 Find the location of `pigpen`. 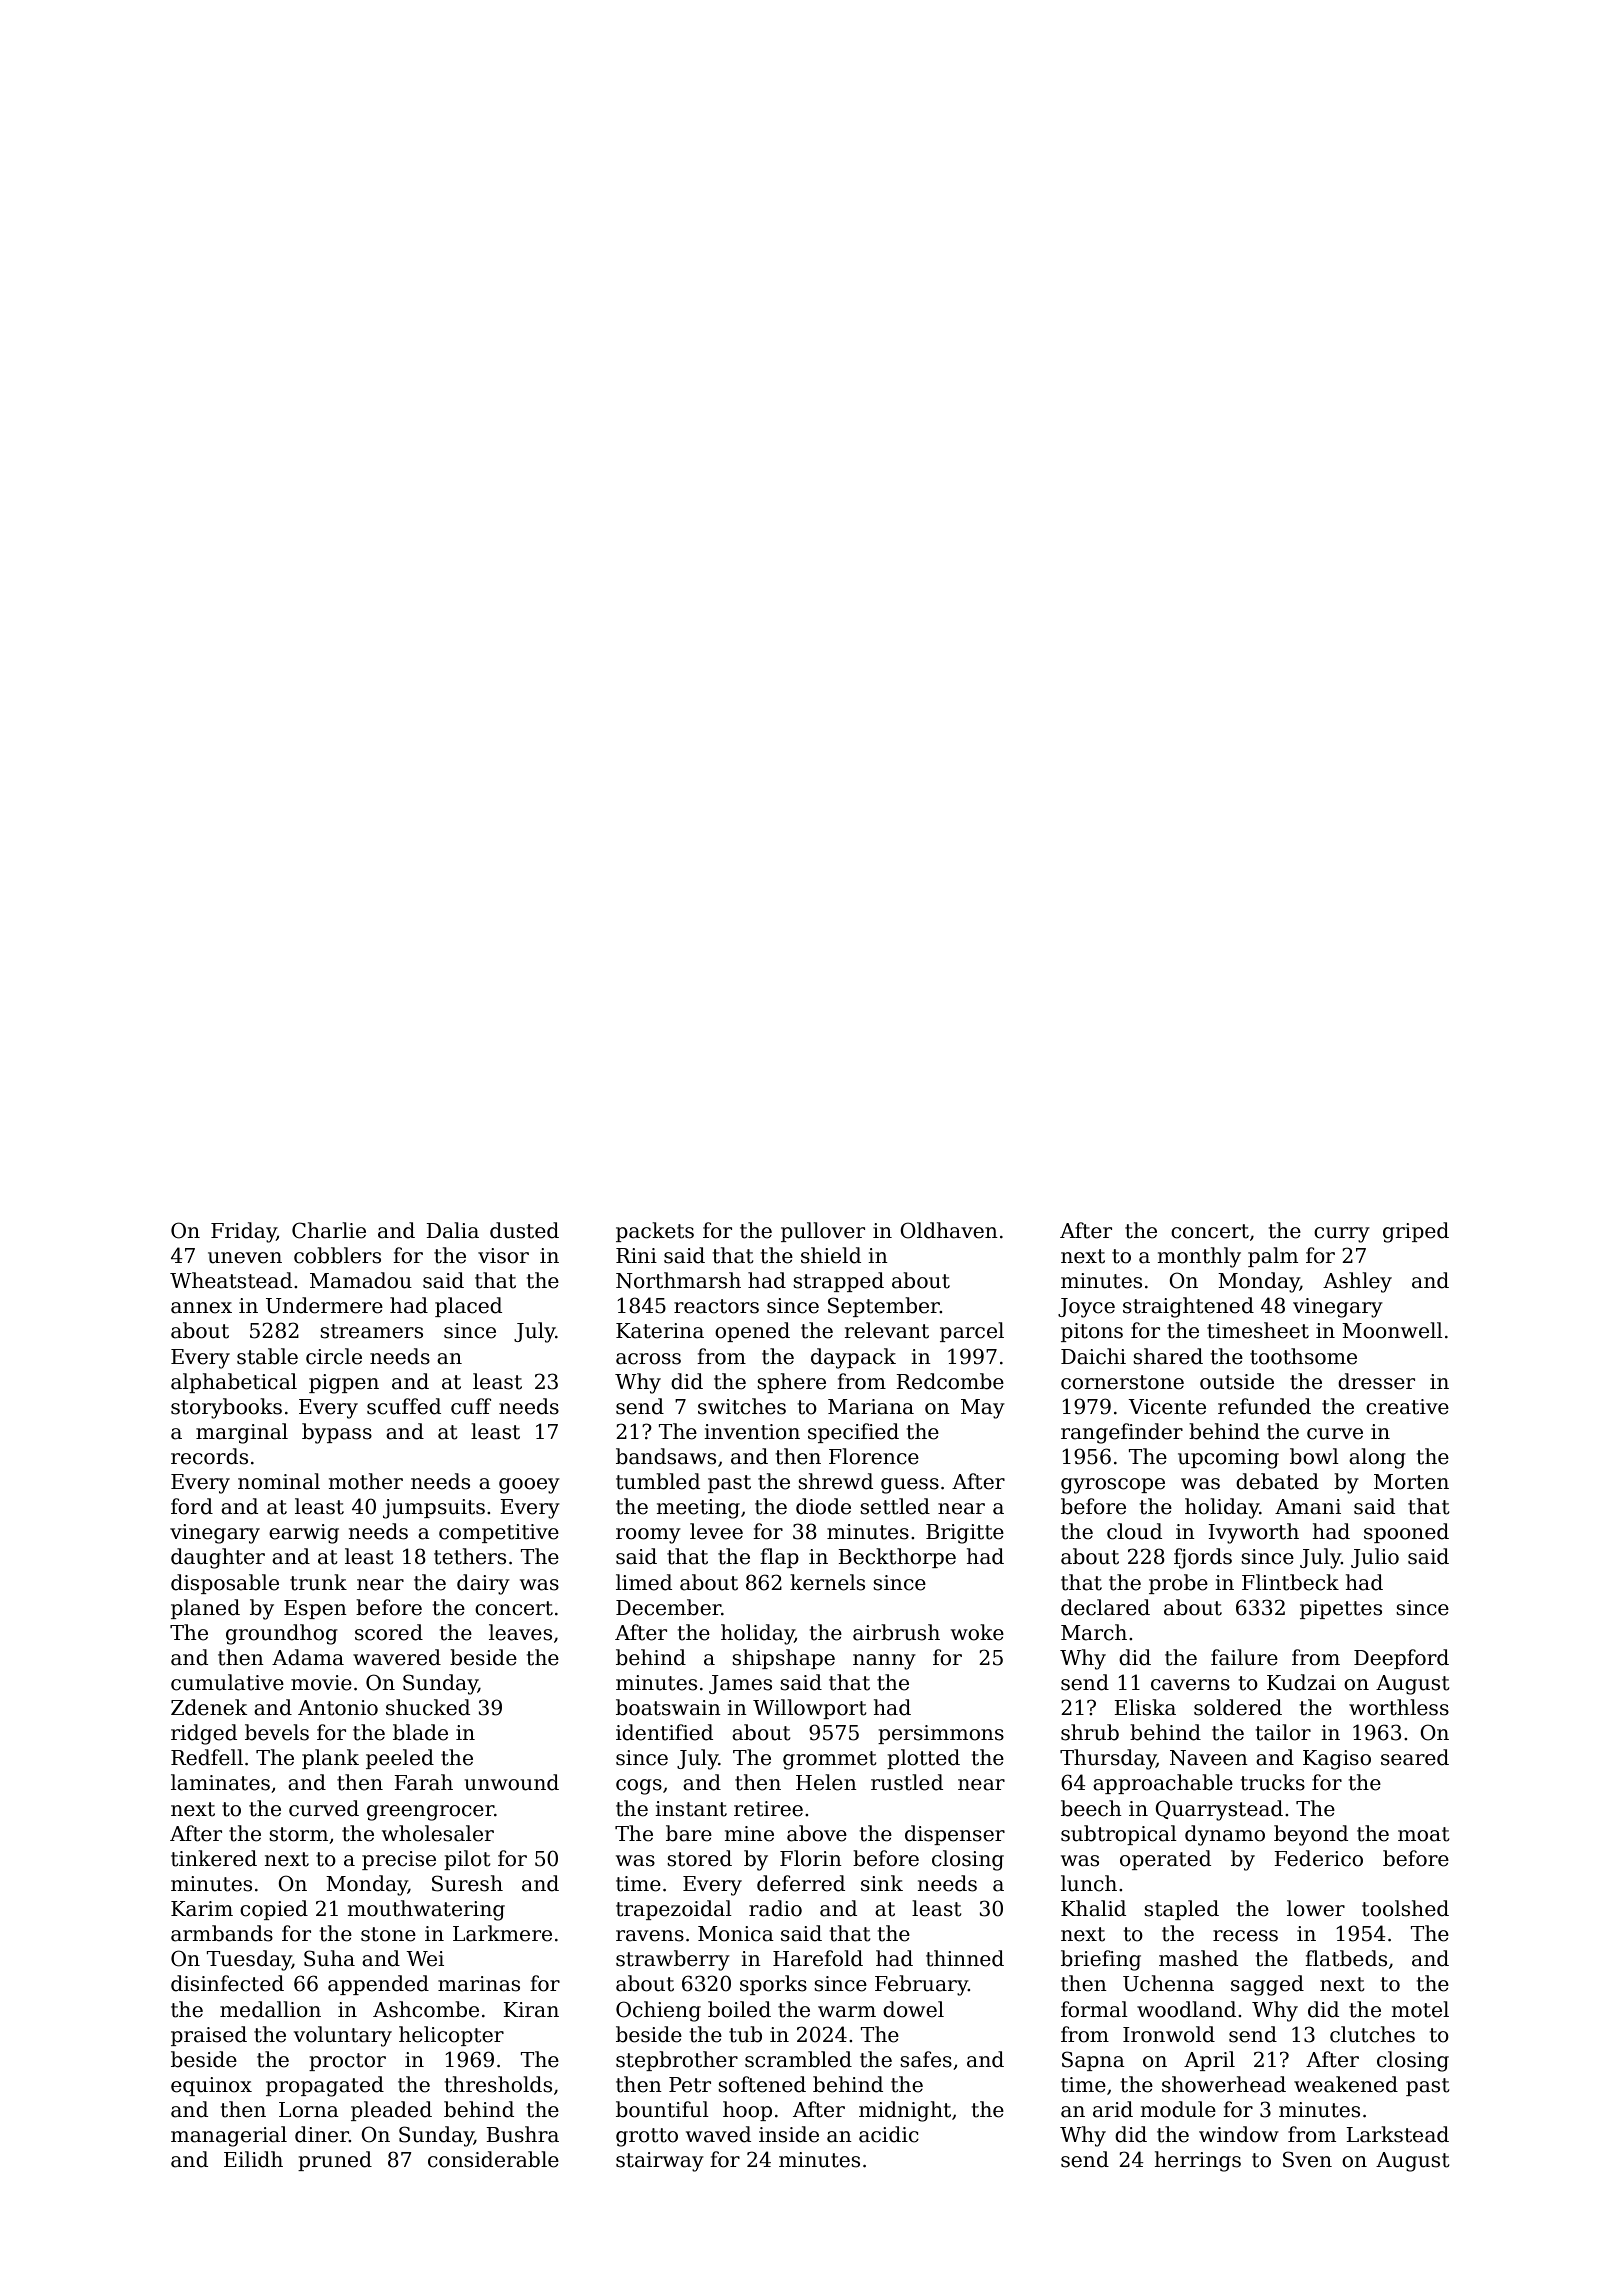

pigpen is located at coordinates (344, 1384).
